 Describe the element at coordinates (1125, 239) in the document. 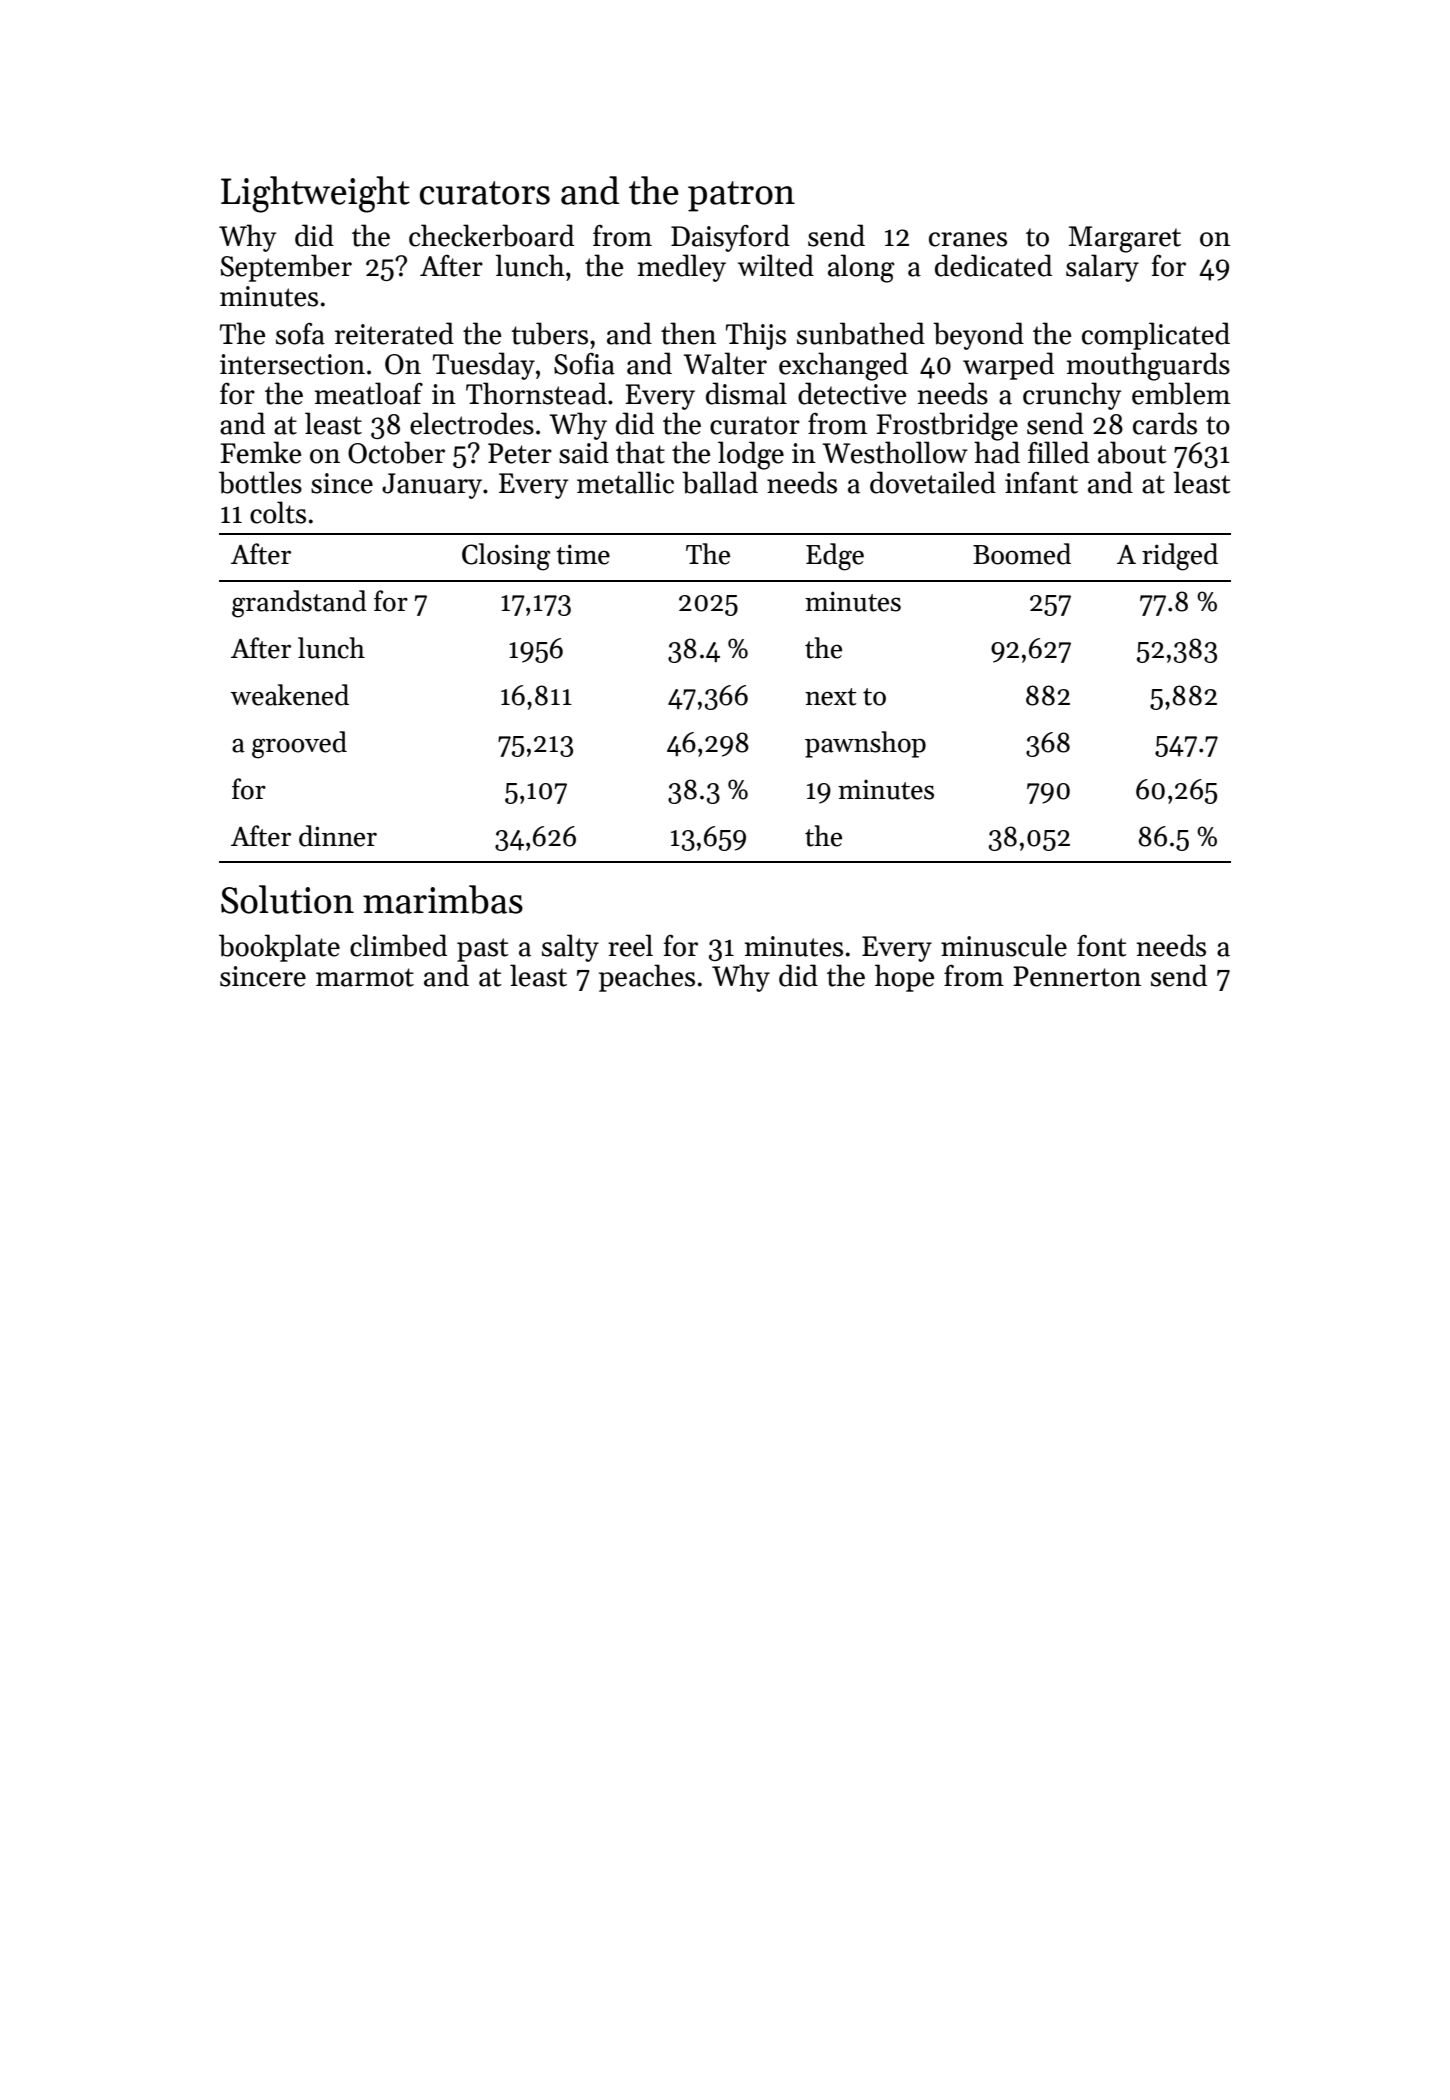

I see `Margaret` at that location.
